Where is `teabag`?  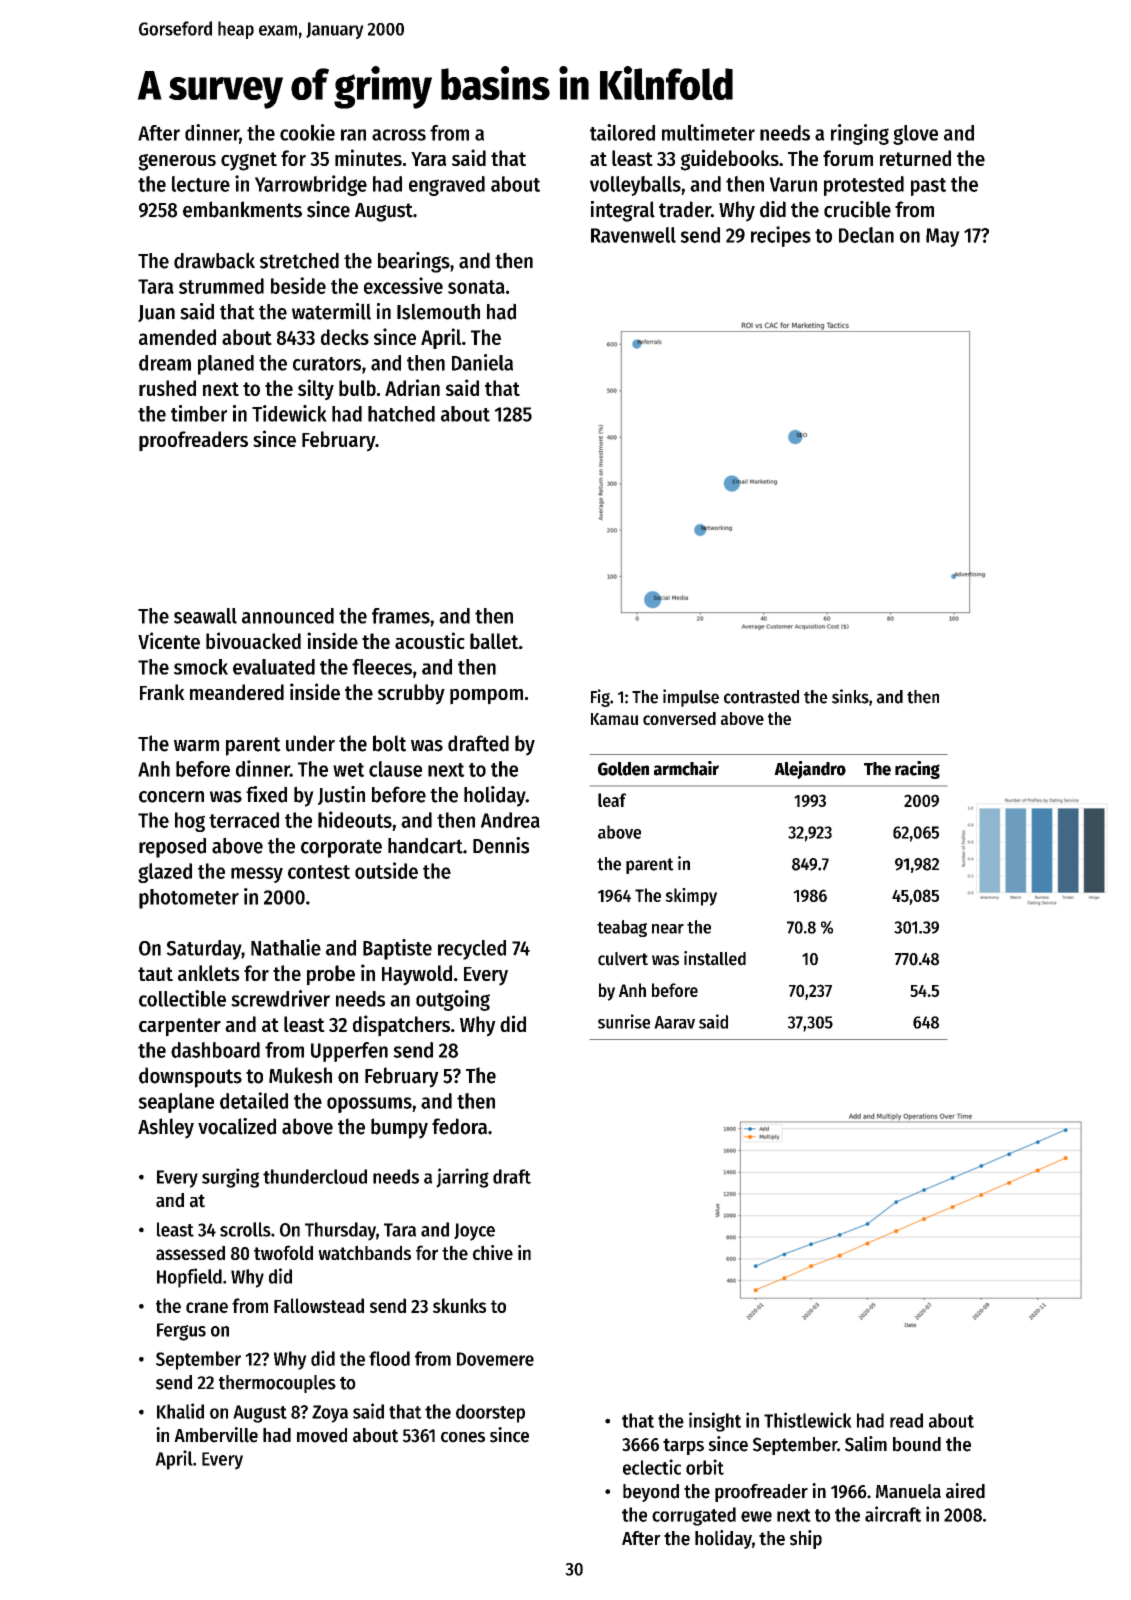
teabag is located at coordinates (622, 928).
